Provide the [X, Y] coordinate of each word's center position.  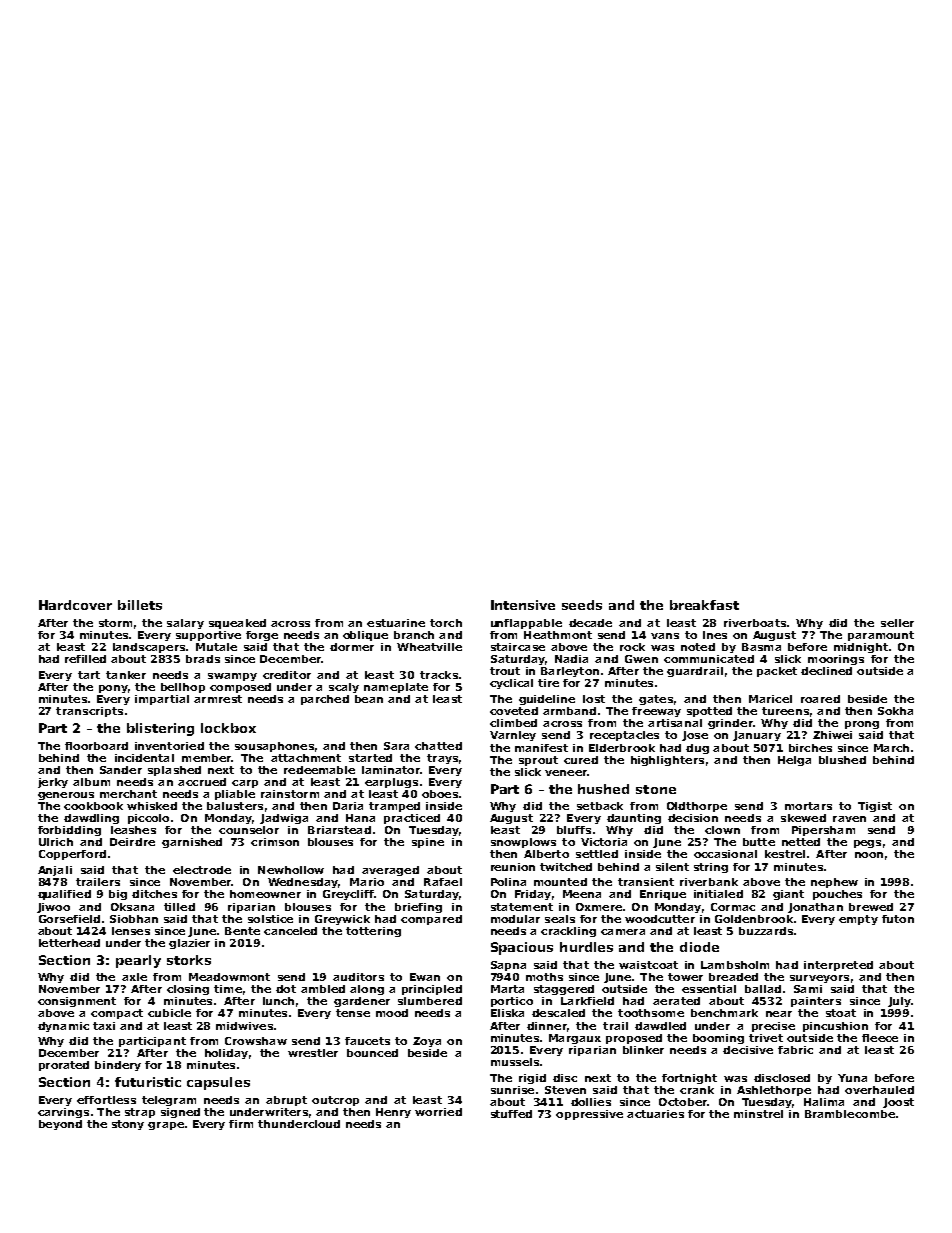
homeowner [265, 894]
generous [66, 796]
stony [128, 1125]
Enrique [663, 895]
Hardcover [75, 605]
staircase [518, 647]
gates [656, 700]
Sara [396, 746]
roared [820, 699]
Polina [508, 882]
